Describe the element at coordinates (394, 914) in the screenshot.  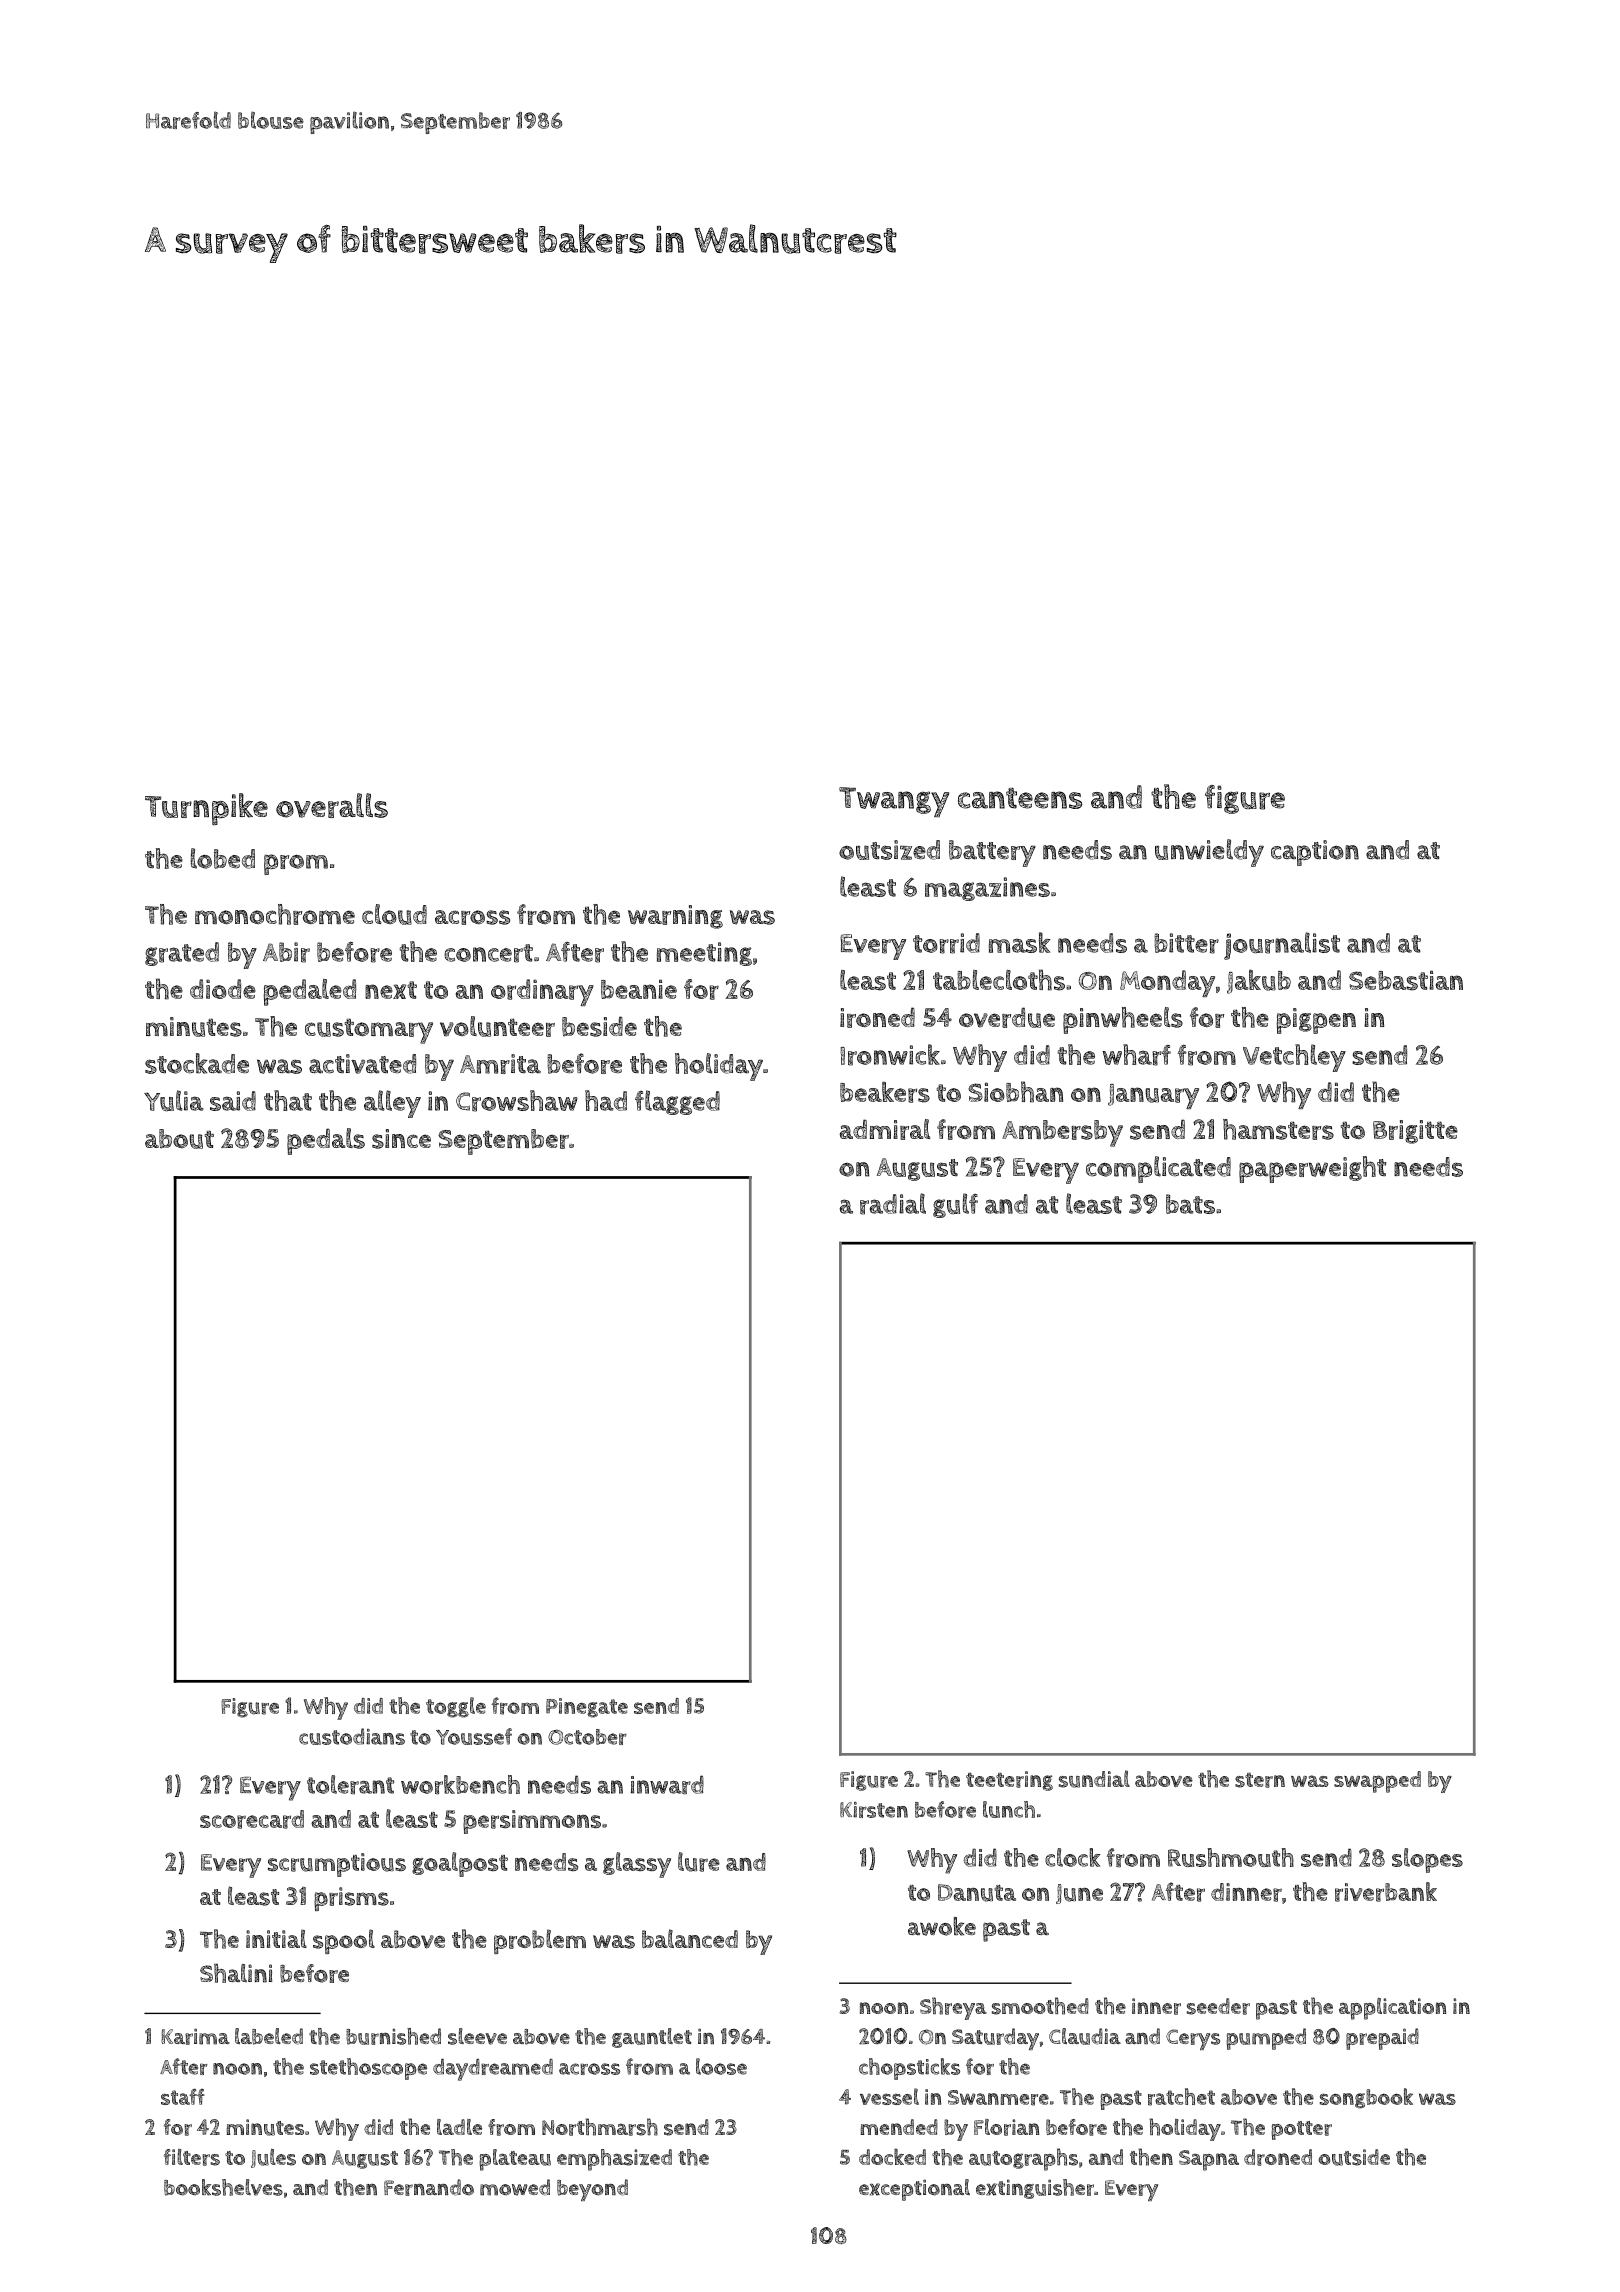
I see `cloud` at that location.
